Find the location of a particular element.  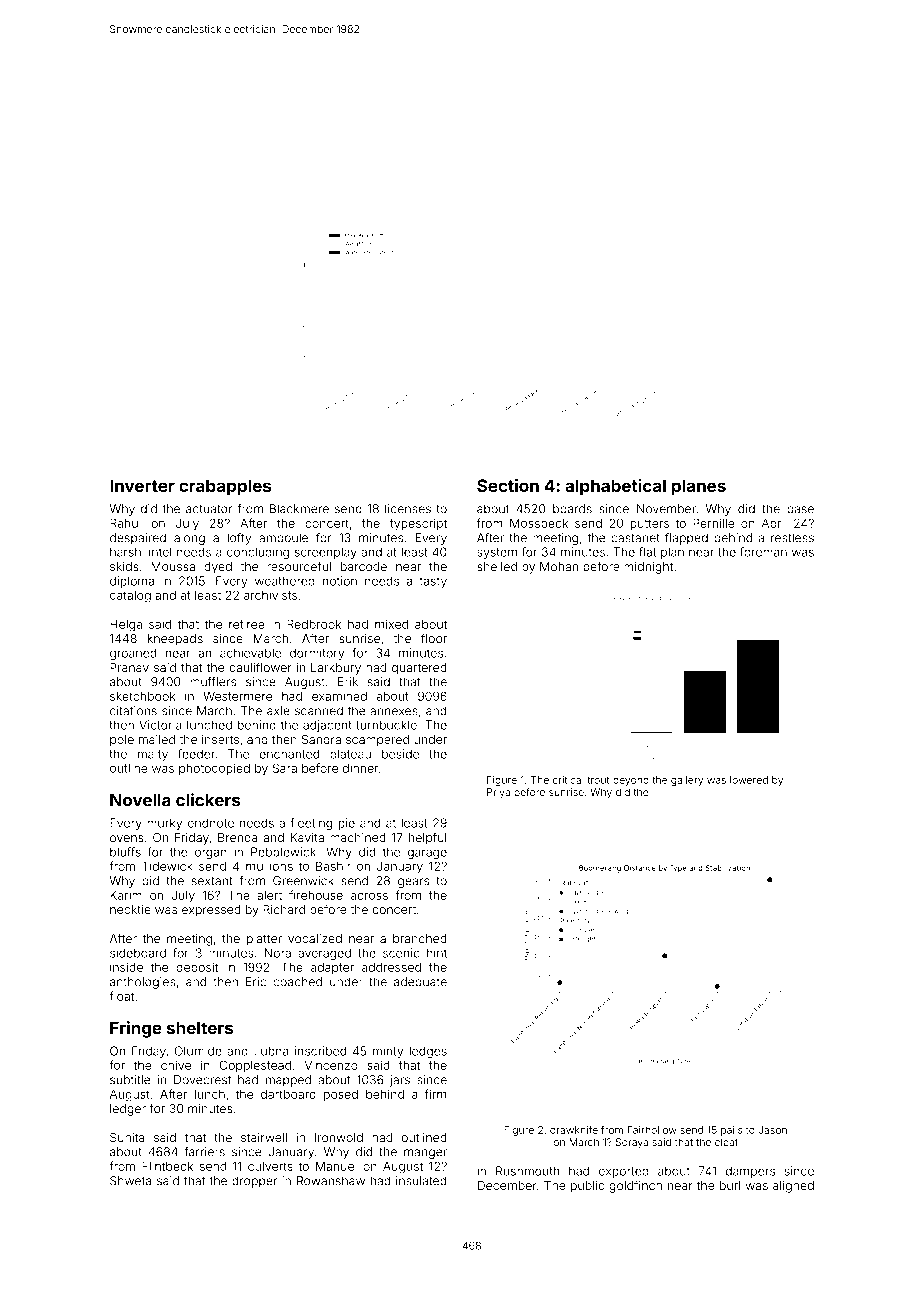

beside is located at coordinates (400, 754).
